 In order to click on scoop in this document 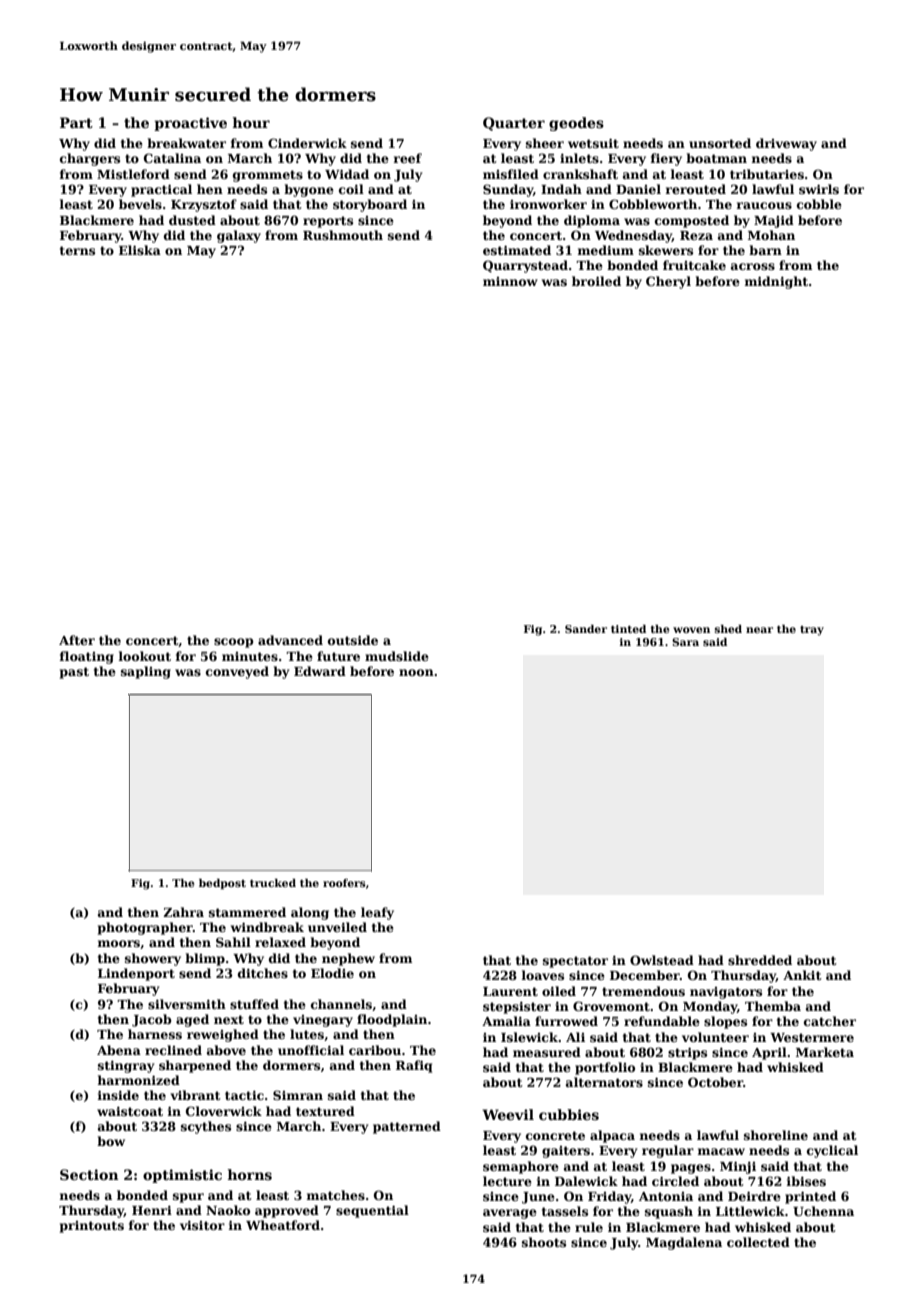, I will do `click(234, 643)`.
